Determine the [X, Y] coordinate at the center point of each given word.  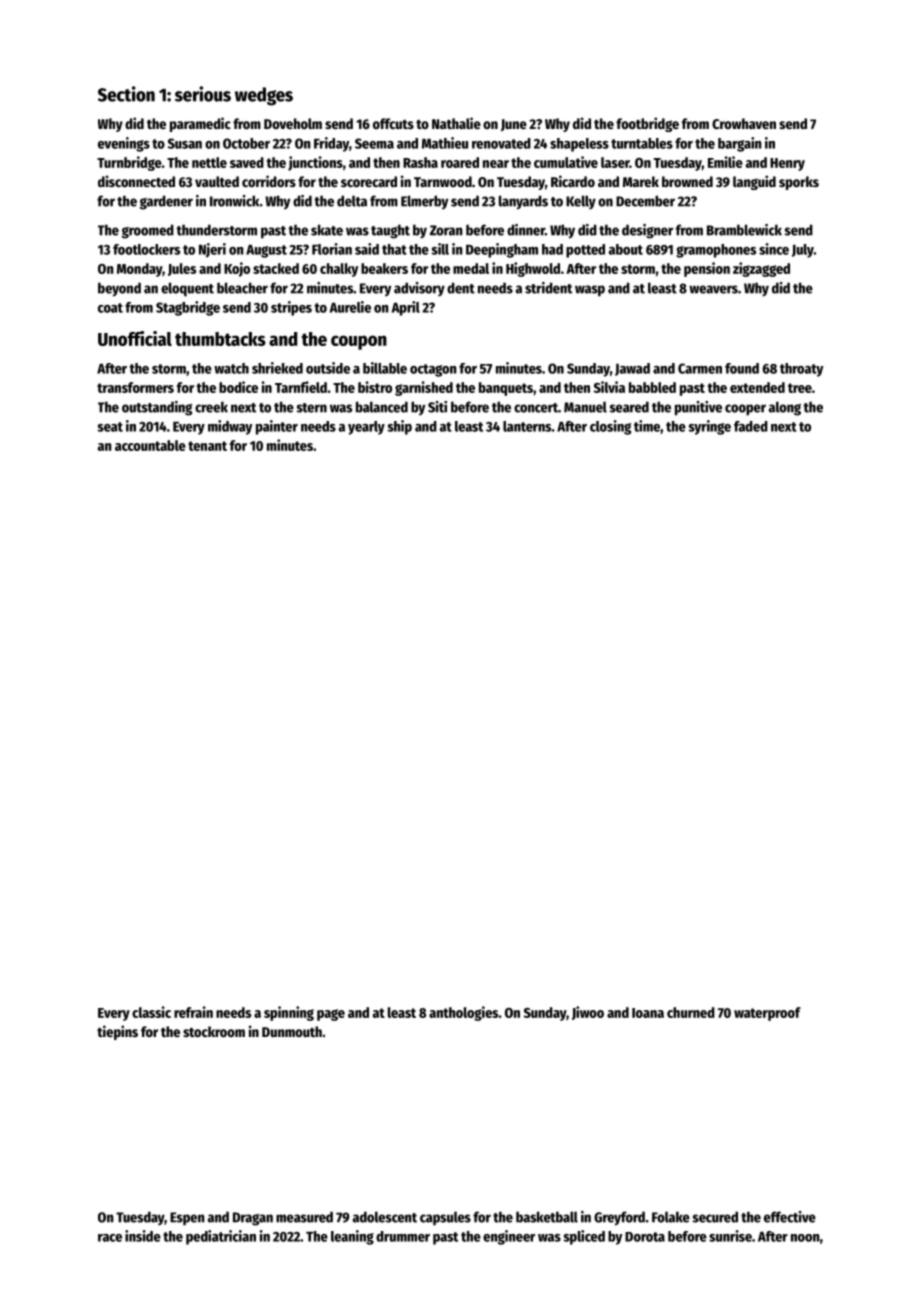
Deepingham [502, 250]
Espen [187, 1219]
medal [471, 268]
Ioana [648, 1013]
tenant [207, 446]
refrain [193, 1012]
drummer [403, 1236]
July [803, 251]
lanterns [527, 426]
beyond [119, 289]
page [331, 1015]
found [742, 368]
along [785, 408]
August [266, 251]
